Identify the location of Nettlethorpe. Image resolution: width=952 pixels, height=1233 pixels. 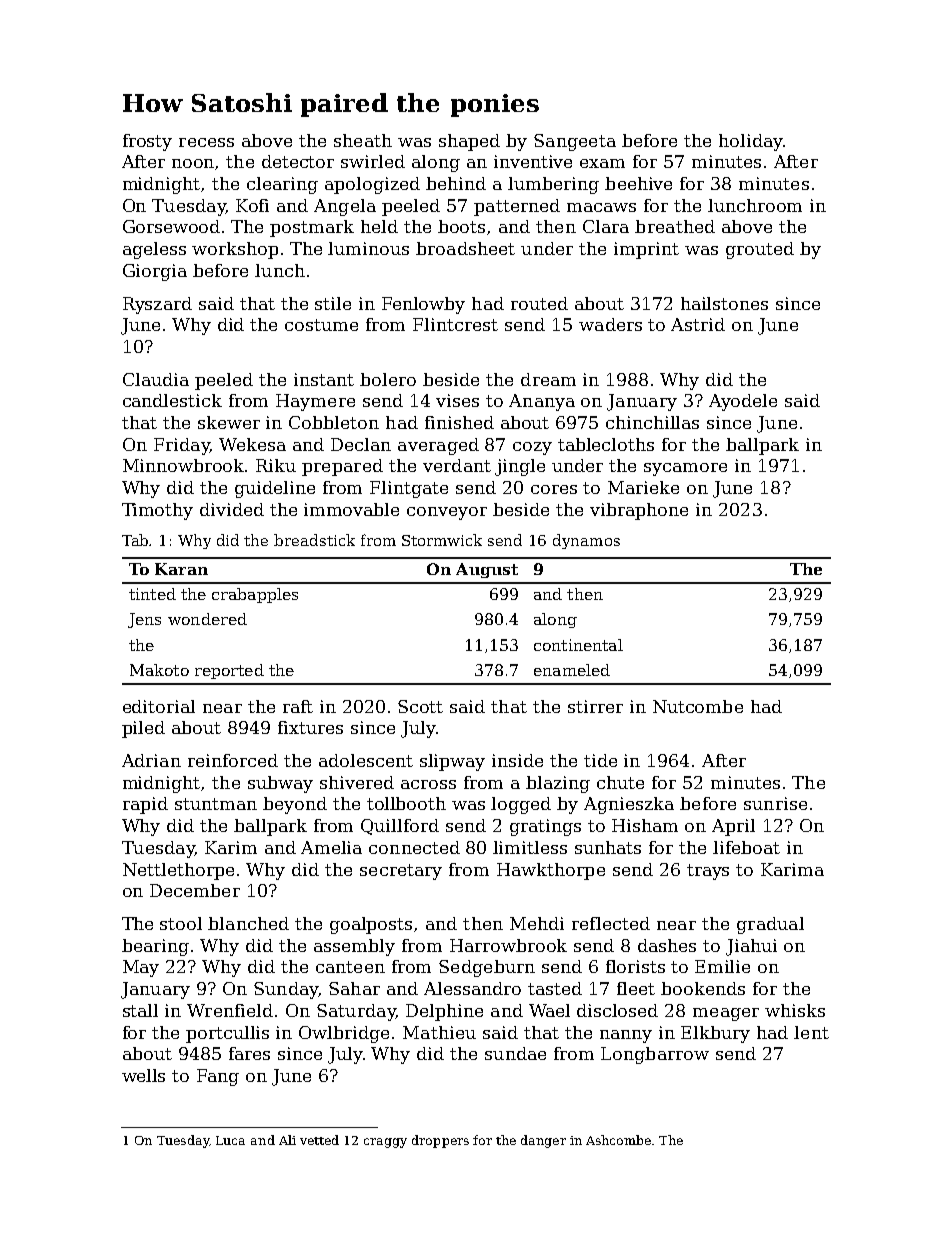
(178, 871).
